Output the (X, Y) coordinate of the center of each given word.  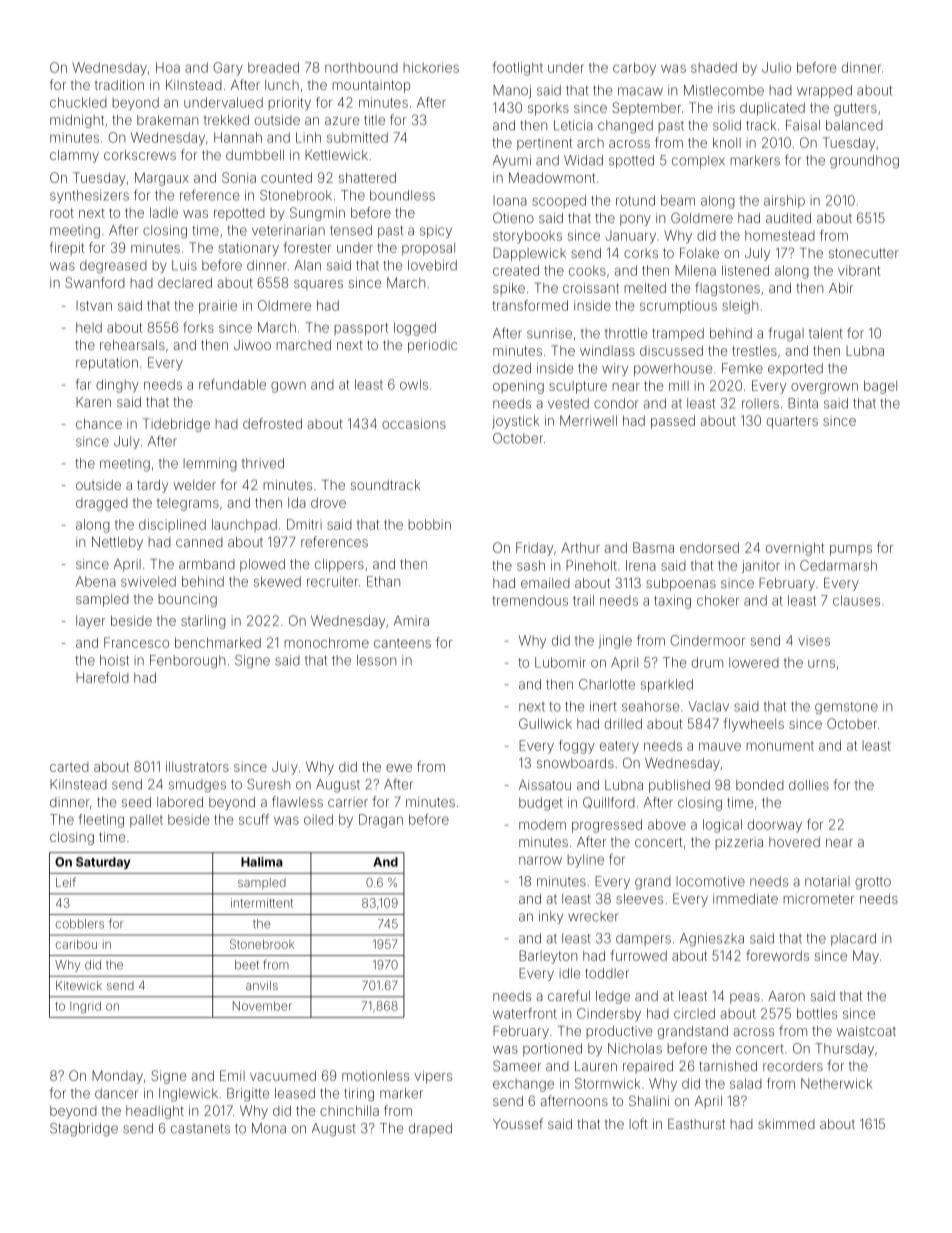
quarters (792, 422)
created (516, 270)
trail (583, 600)
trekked (226, 120)
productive (619, 1032)
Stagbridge (84, 1130)
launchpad (244, 525)
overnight (795, 549)
